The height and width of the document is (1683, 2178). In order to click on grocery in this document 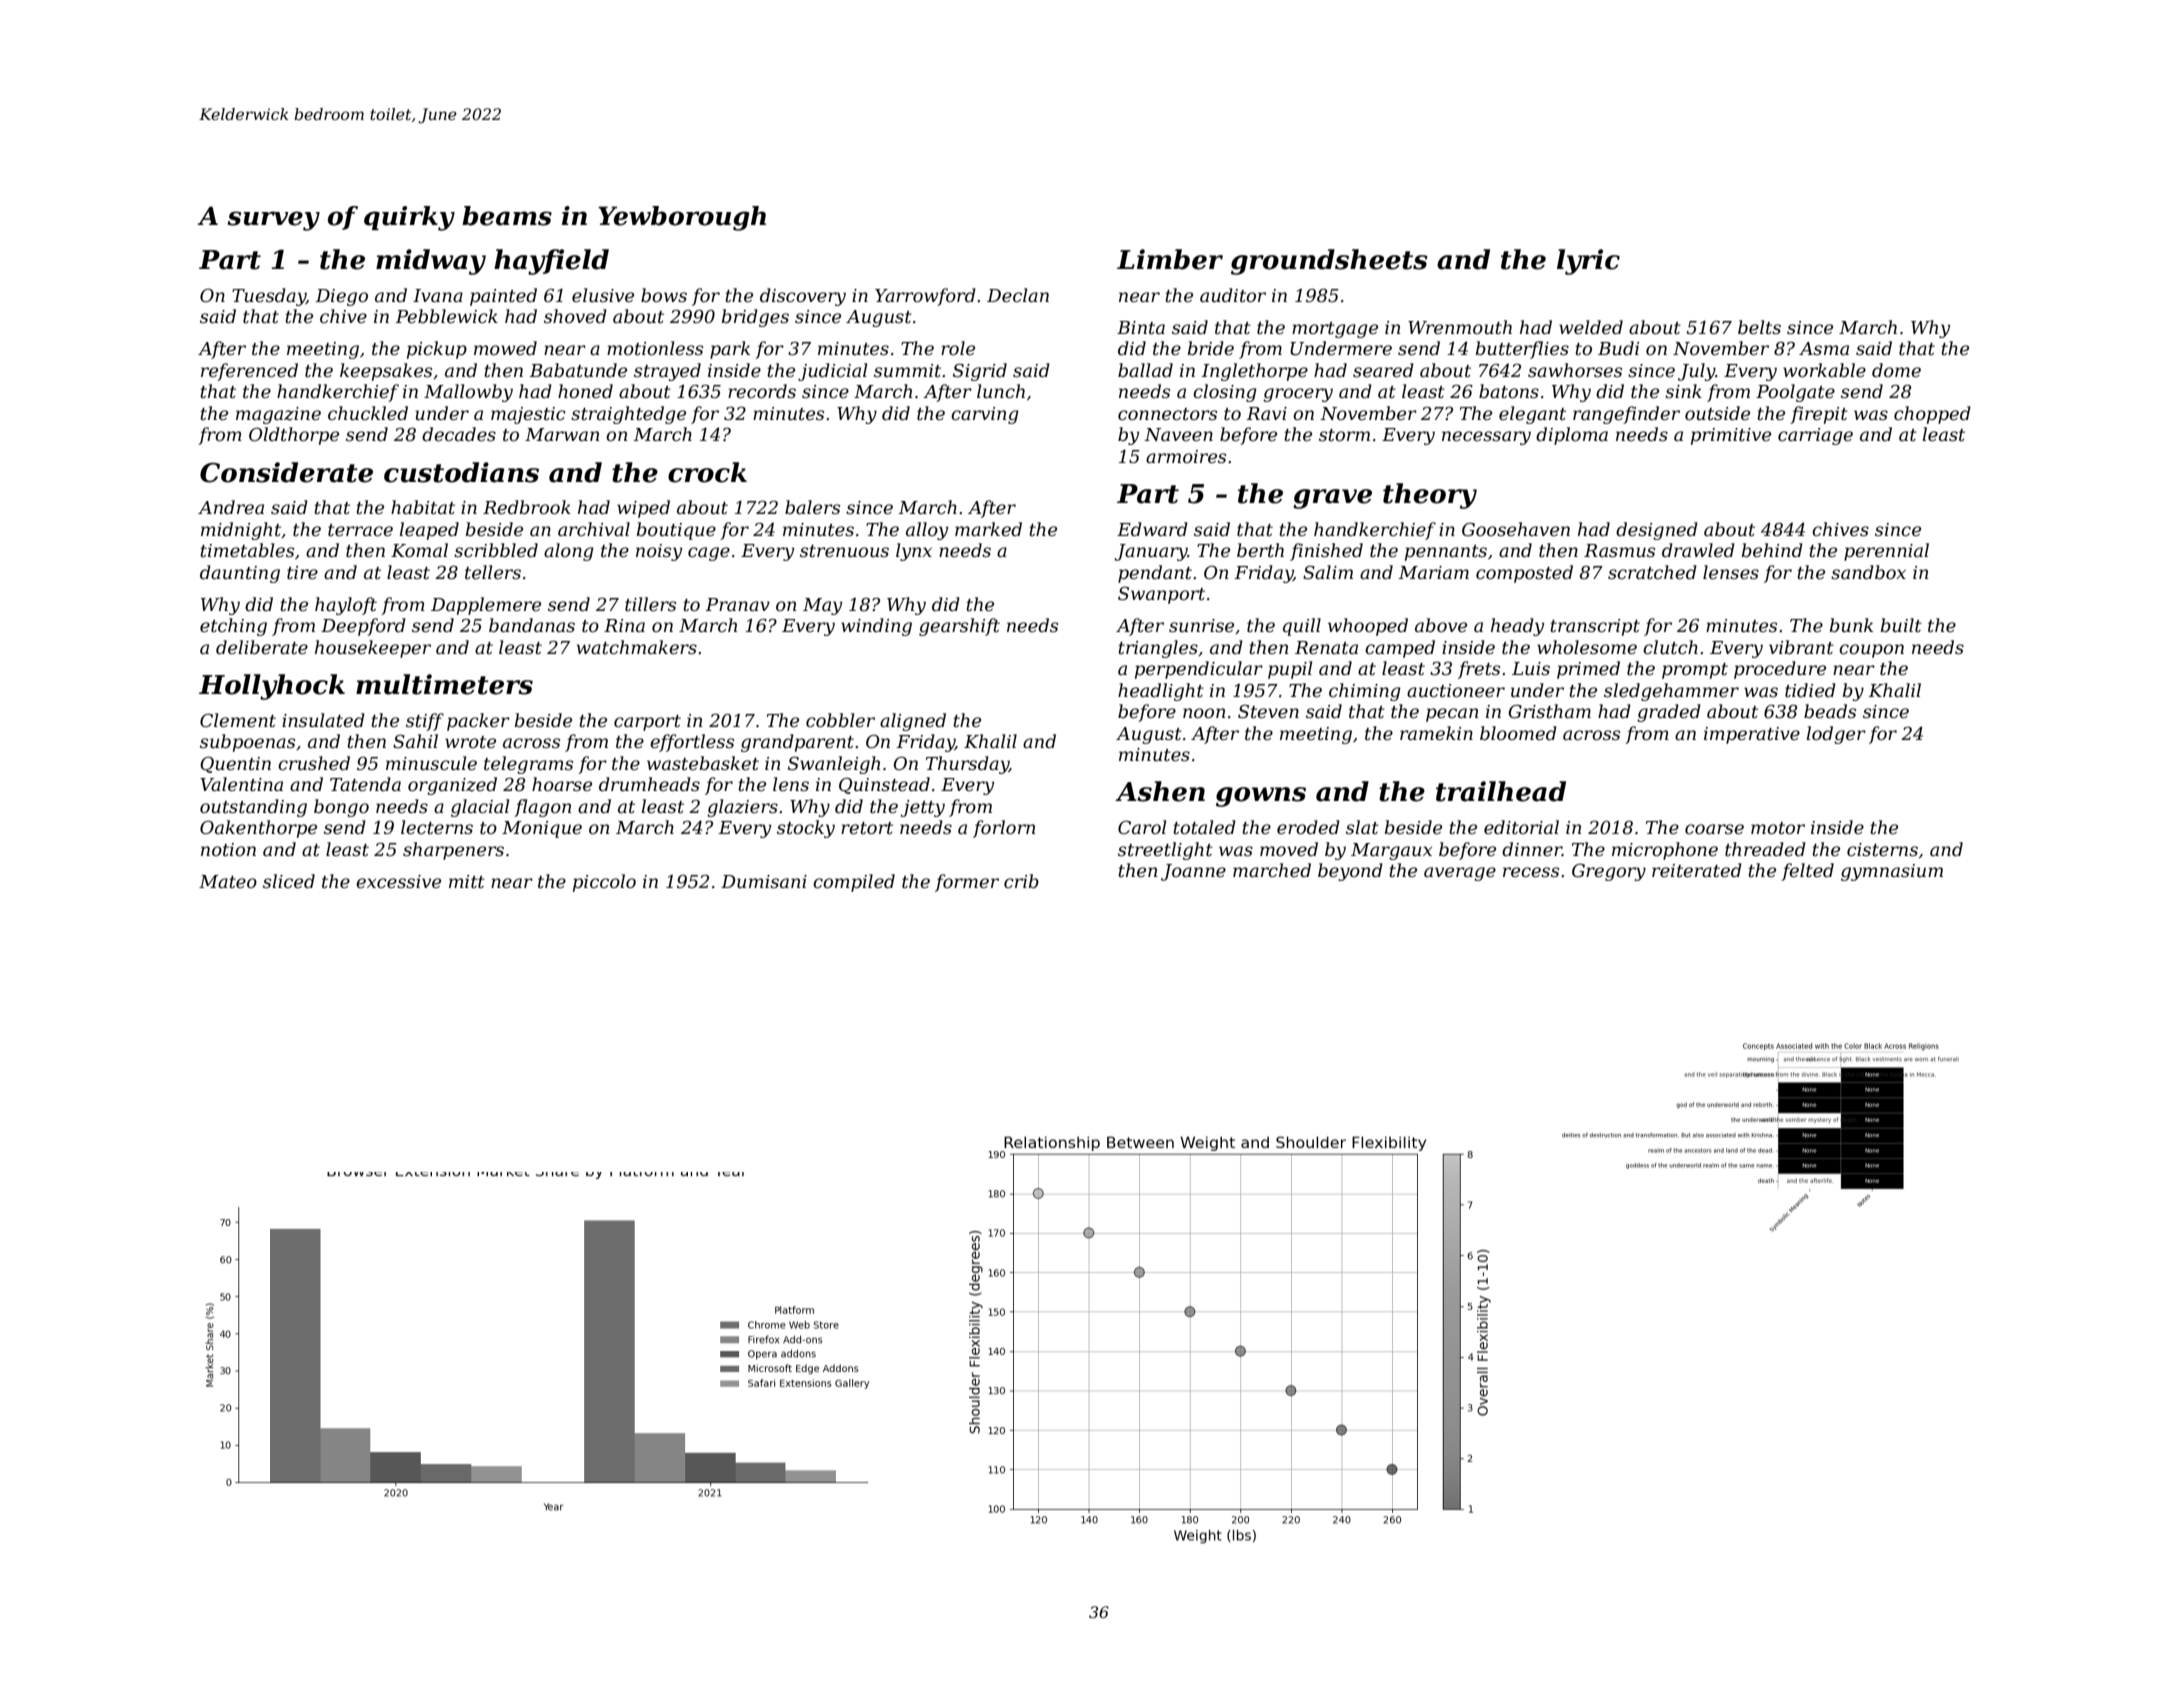, I will do `click(1298, 395)`.
